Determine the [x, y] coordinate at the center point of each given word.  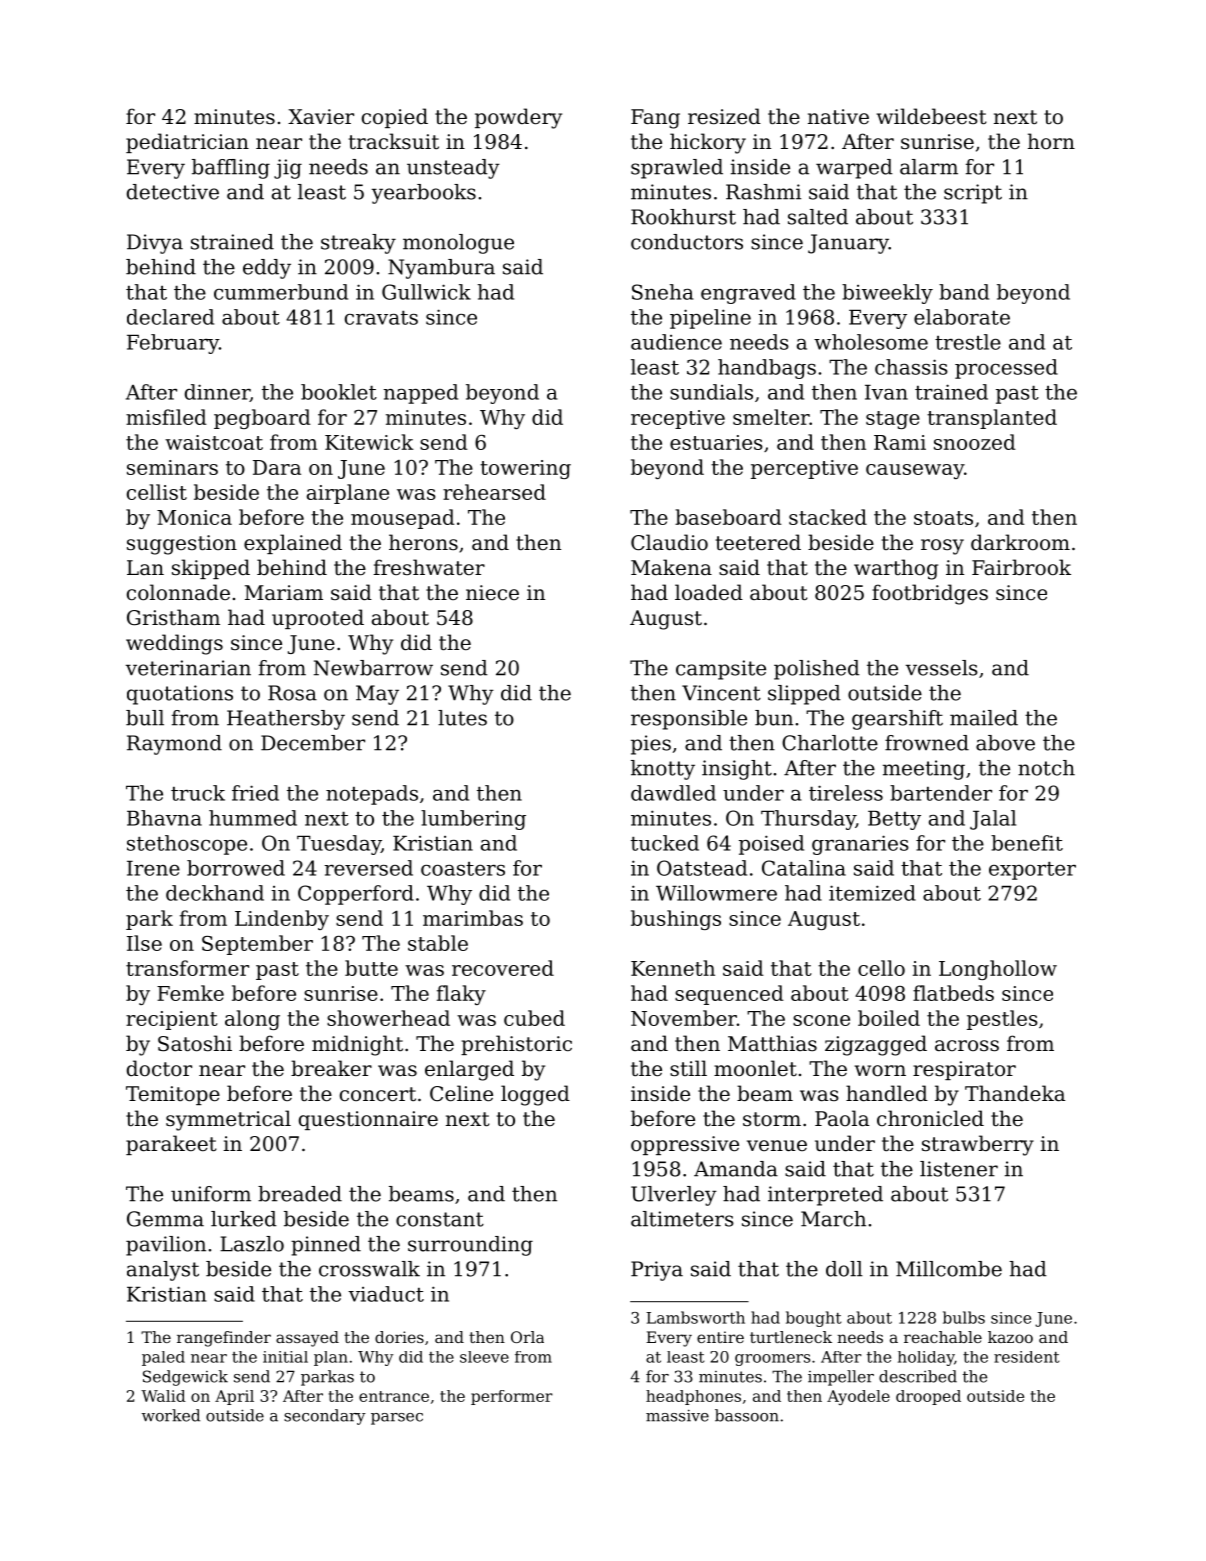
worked [171, 1415]
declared [170, 317]
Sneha [663, 292]
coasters [463, 869]
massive [677, 1415]
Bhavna [164, 818]
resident [1026, 1357]
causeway [915, 471]
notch [1046, 768]
